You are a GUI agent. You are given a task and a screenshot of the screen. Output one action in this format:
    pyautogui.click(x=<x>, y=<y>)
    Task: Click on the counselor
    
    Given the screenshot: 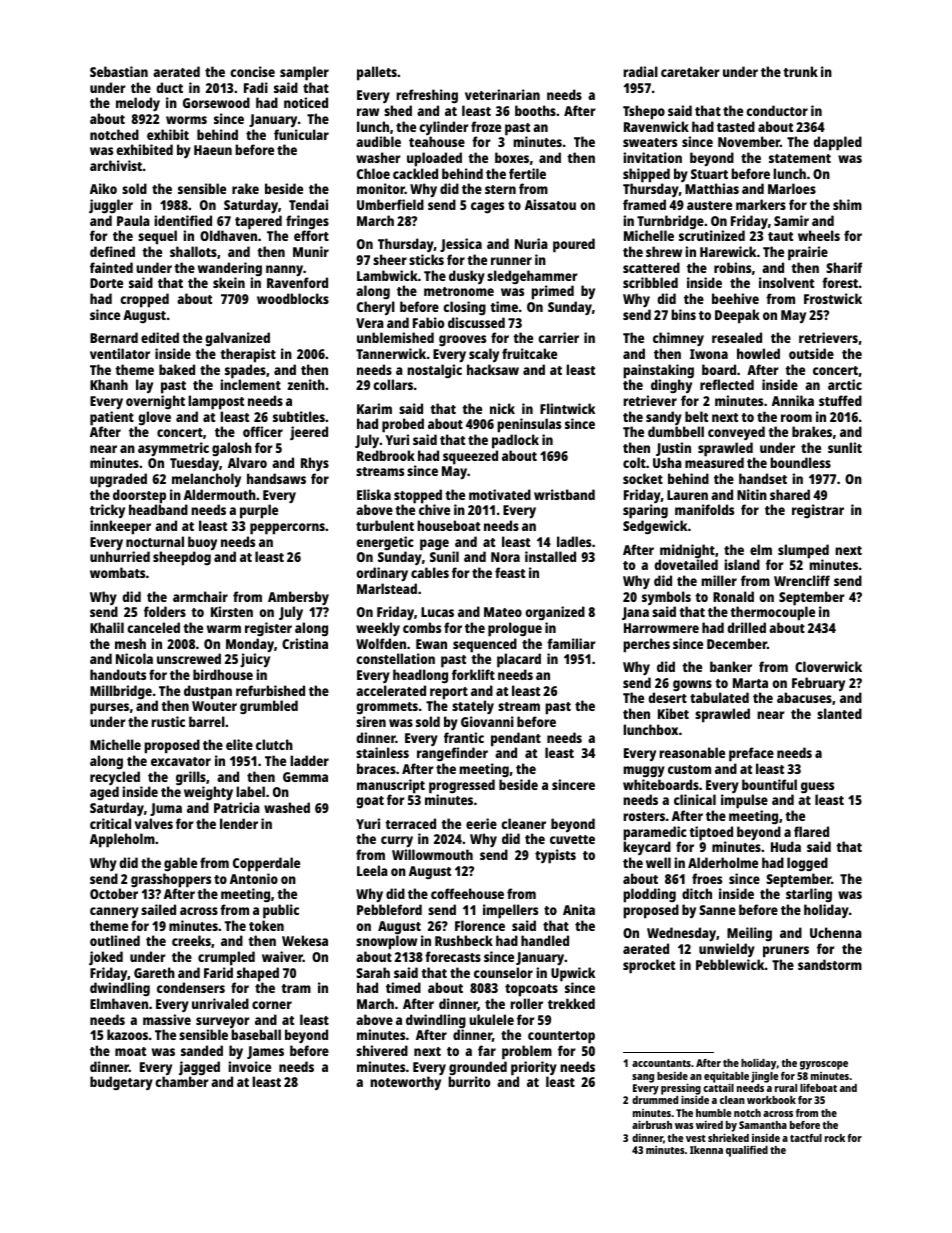 What is the action you would take?
    pyautogui.click(x=503, y=972)
